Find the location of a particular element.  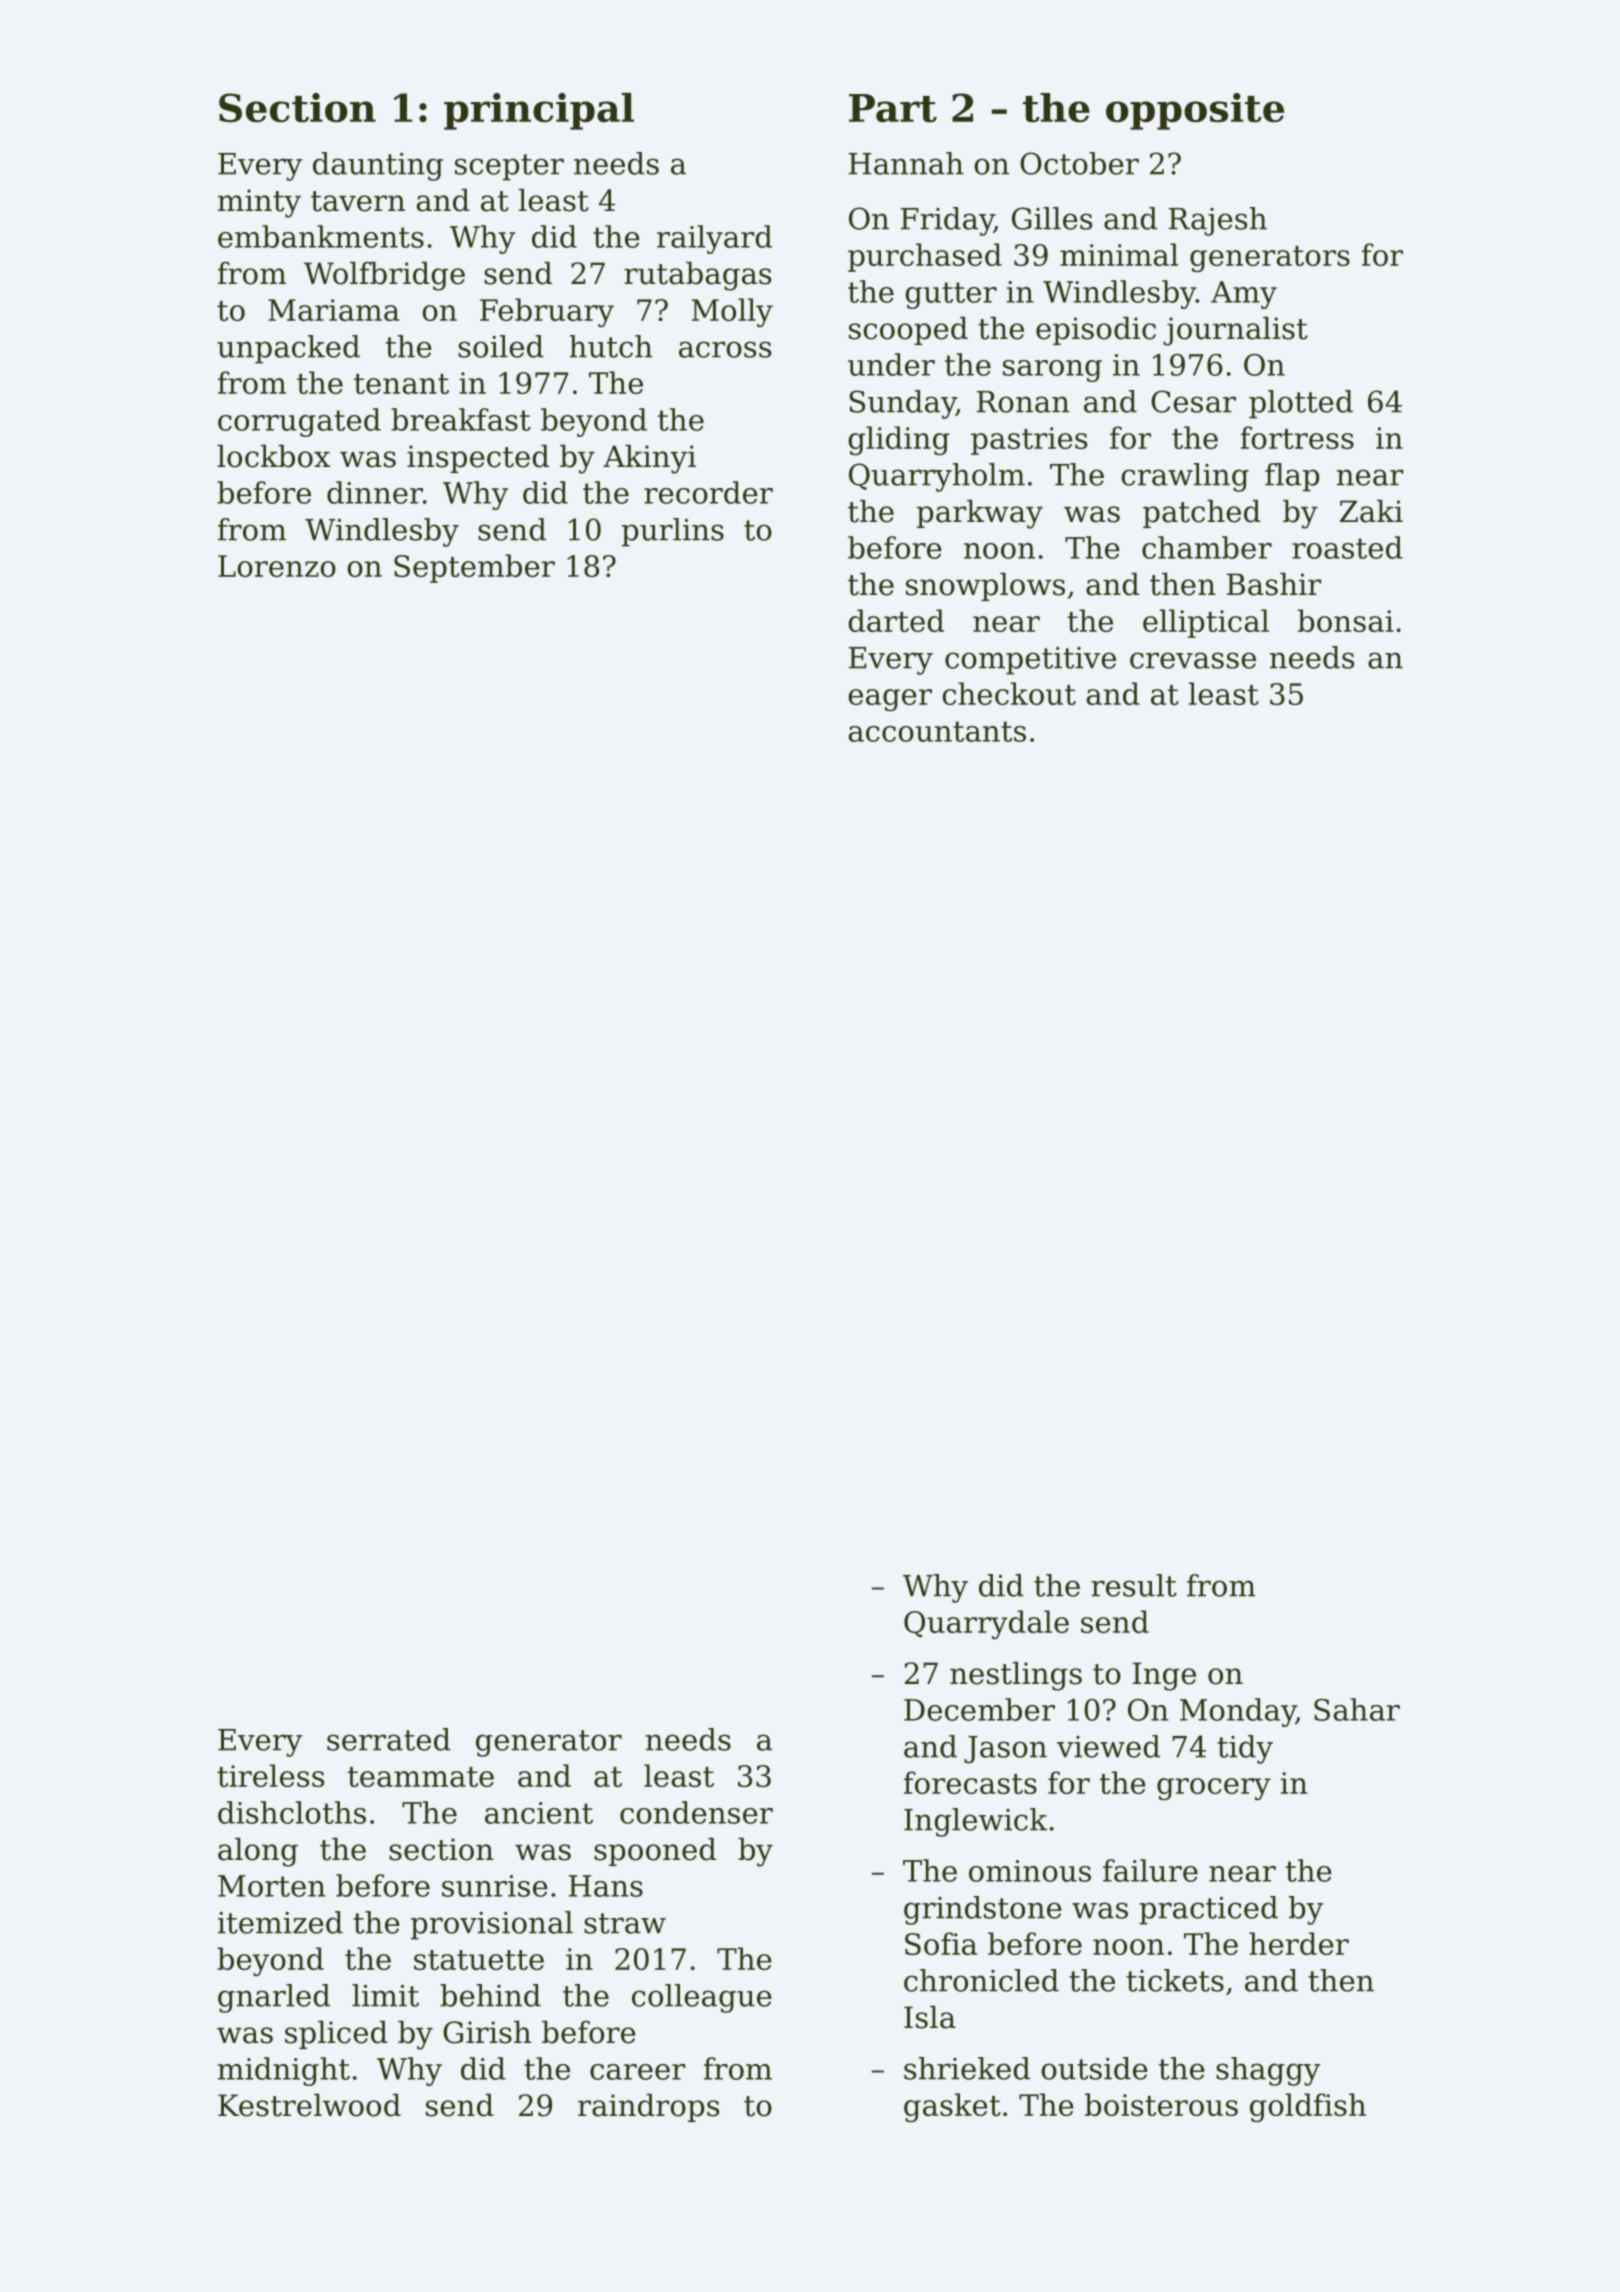

Hannah is located at coordinates (906, 163).
